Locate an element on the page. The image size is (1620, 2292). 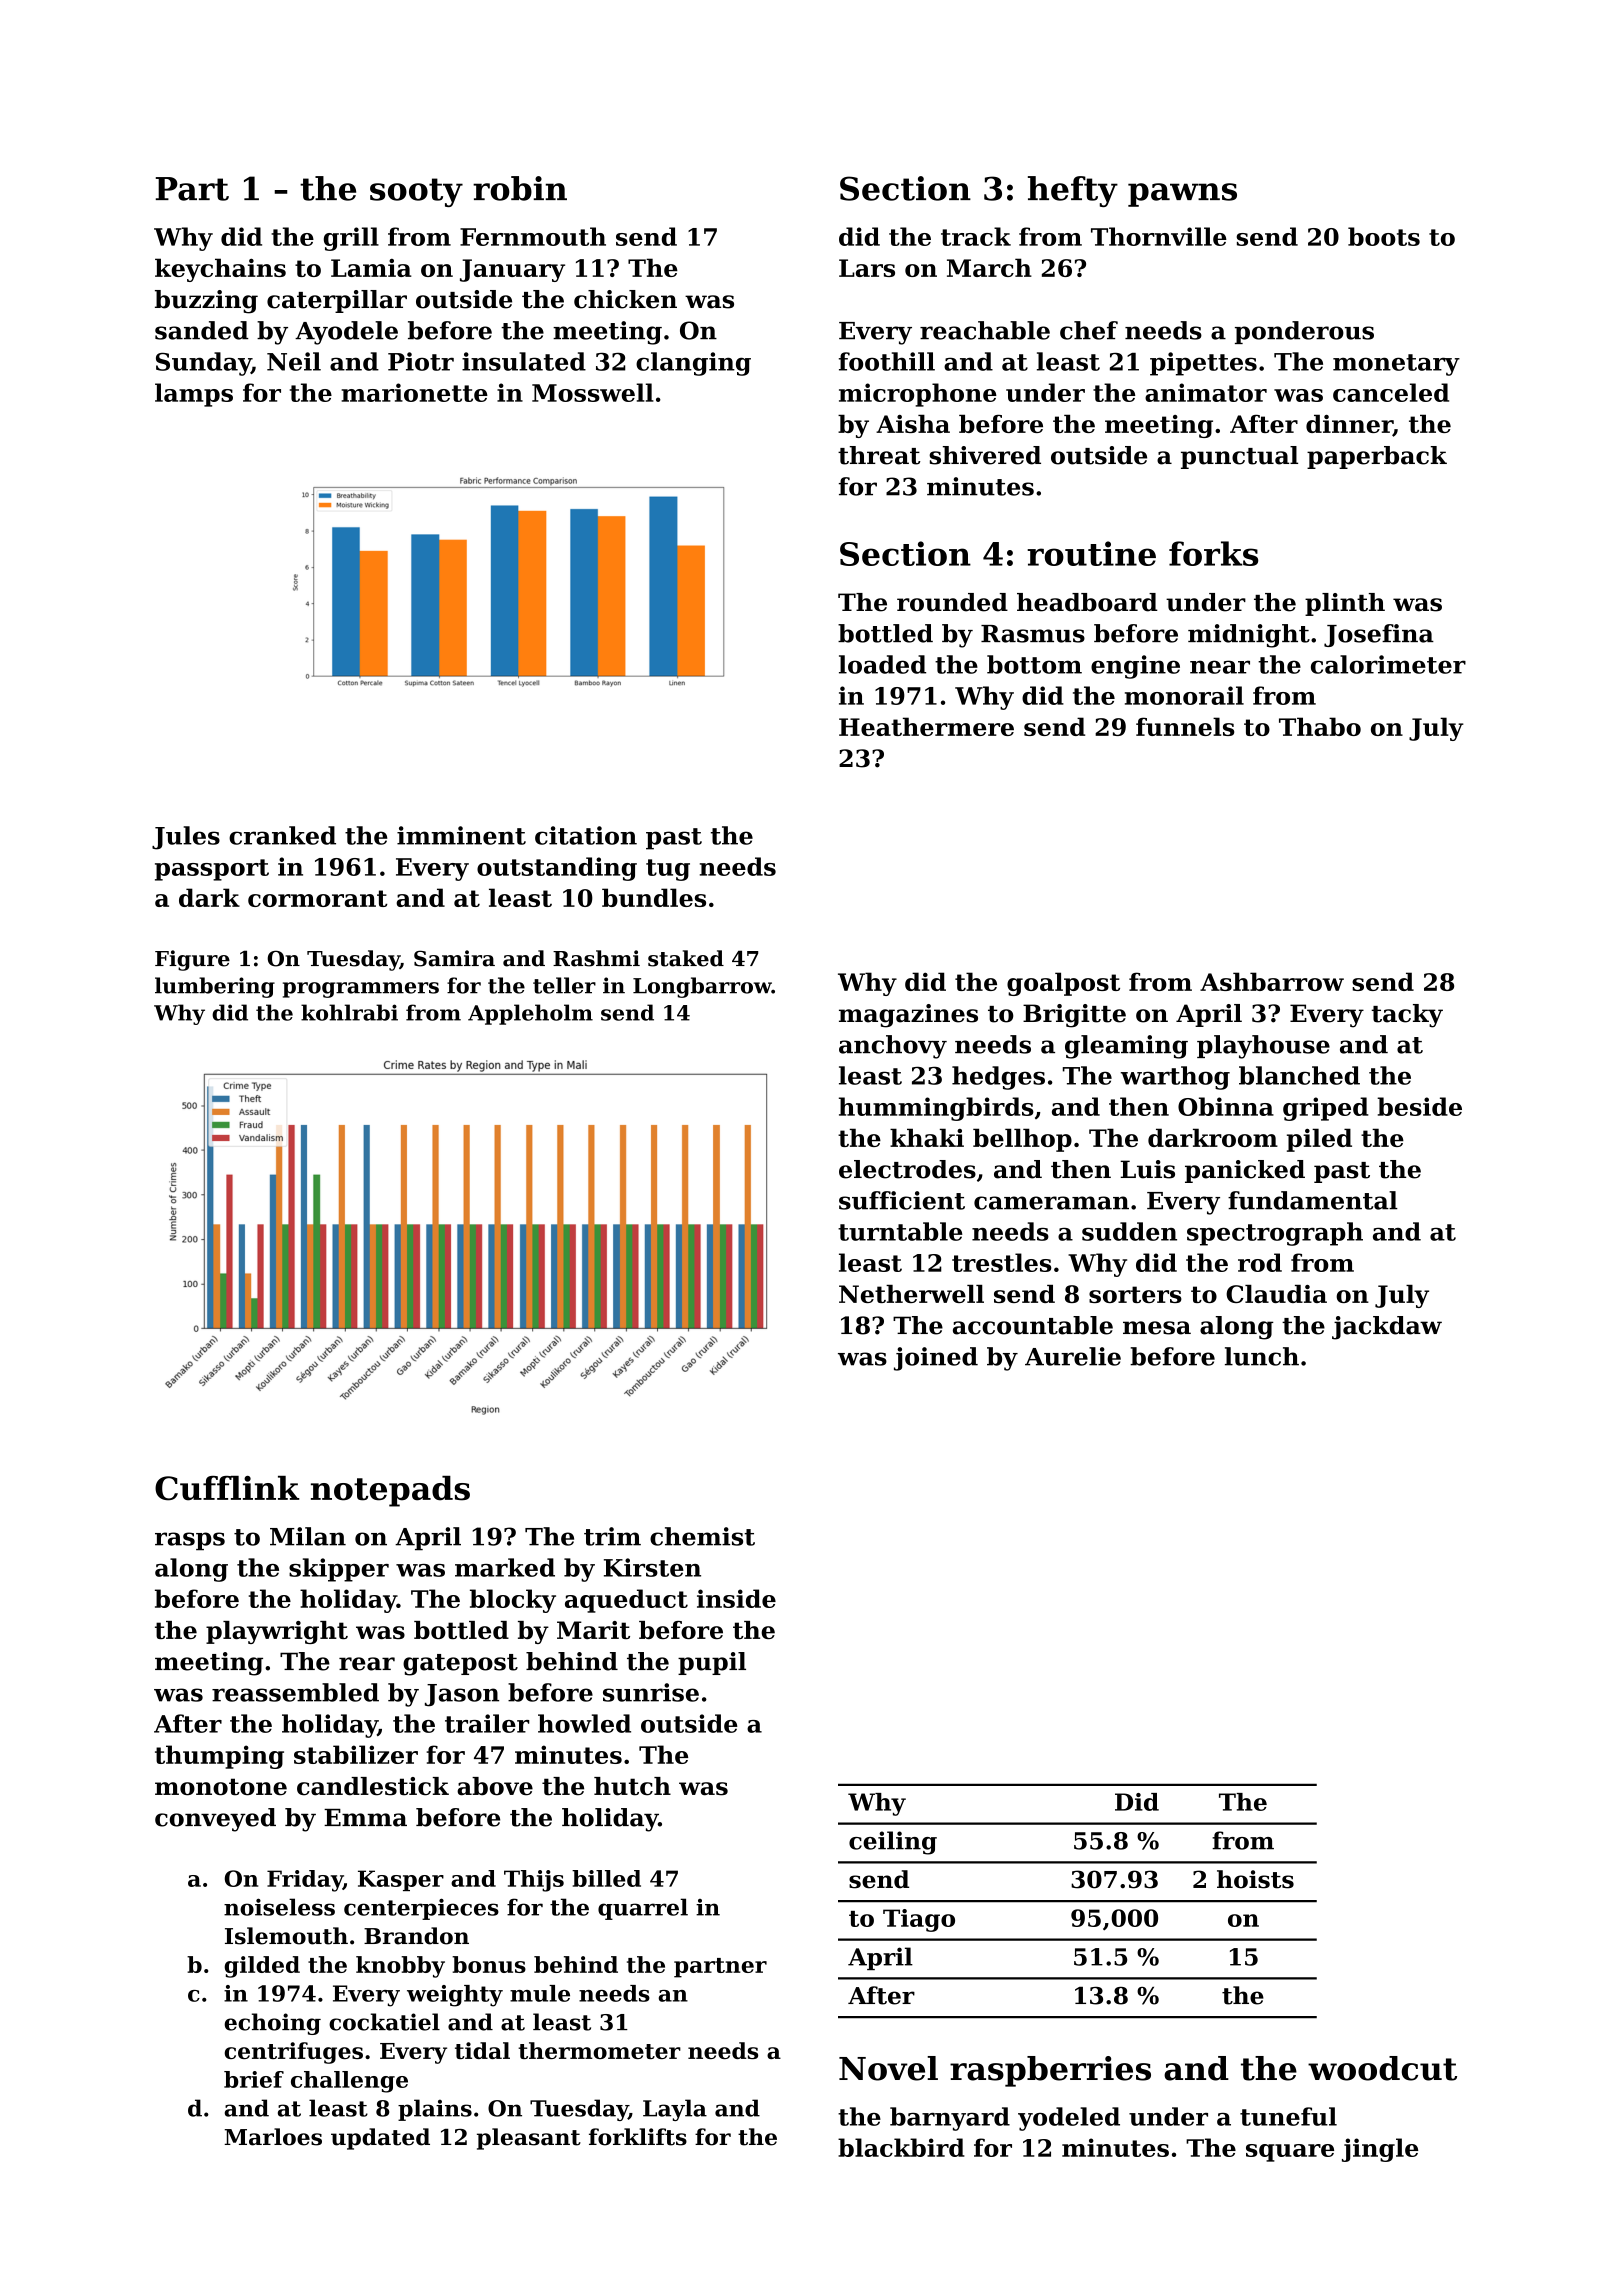
lumbering is located at coordinates (215, 987).
